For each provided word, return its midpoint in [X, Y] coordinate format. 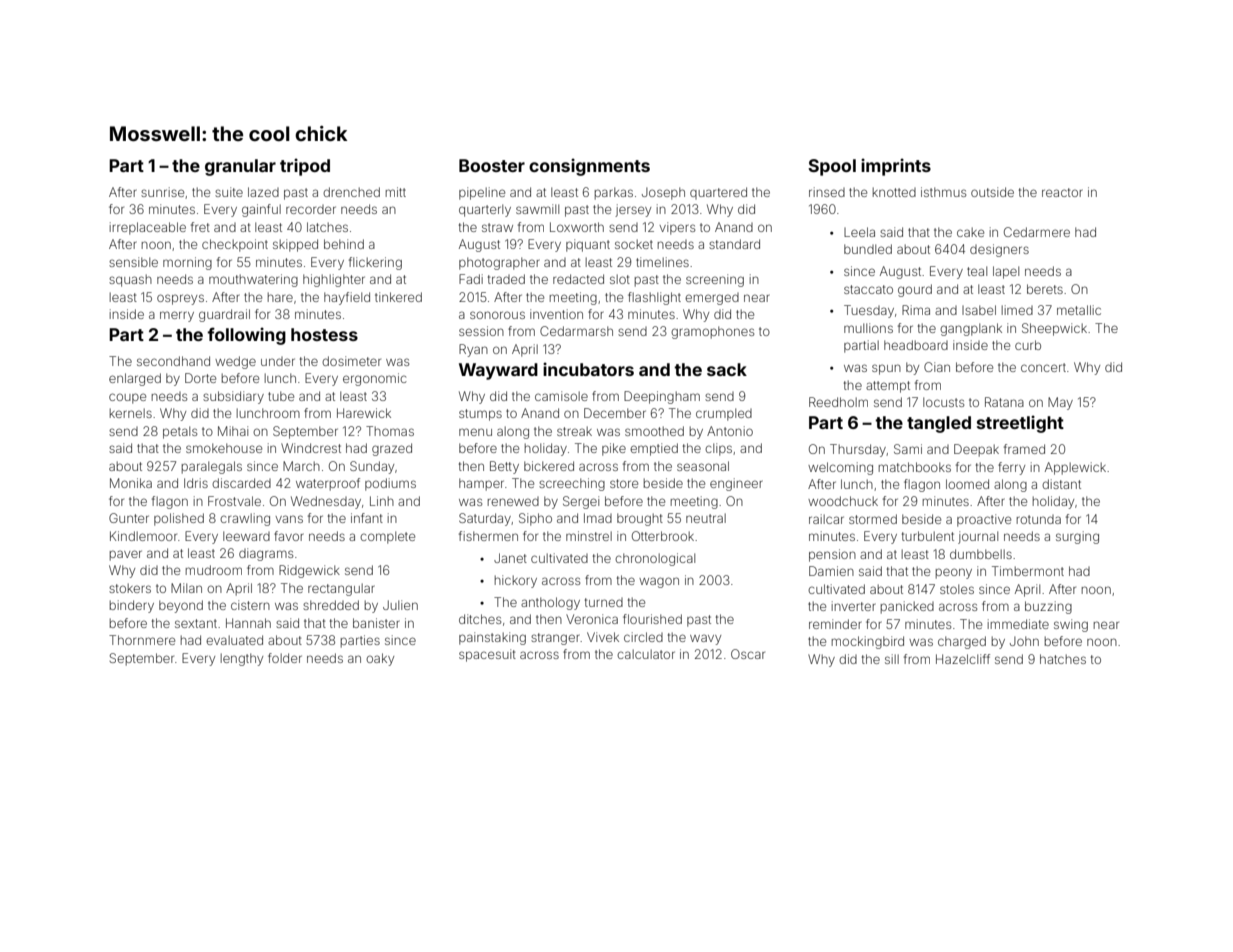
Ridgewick [309, 571]
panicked [907, 607]
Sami [908, 449]
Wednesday [326, 502]
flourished [652, 619]
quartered [718, 193]
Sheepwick [1054, 329]
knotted [894, 192]
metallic [1079, 310]
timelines [662, 262]
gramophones [712, 332]
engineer [736, 484]
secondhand [173, 361]
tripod [305, 167]
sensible [133, 262]
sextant [196, 623]
